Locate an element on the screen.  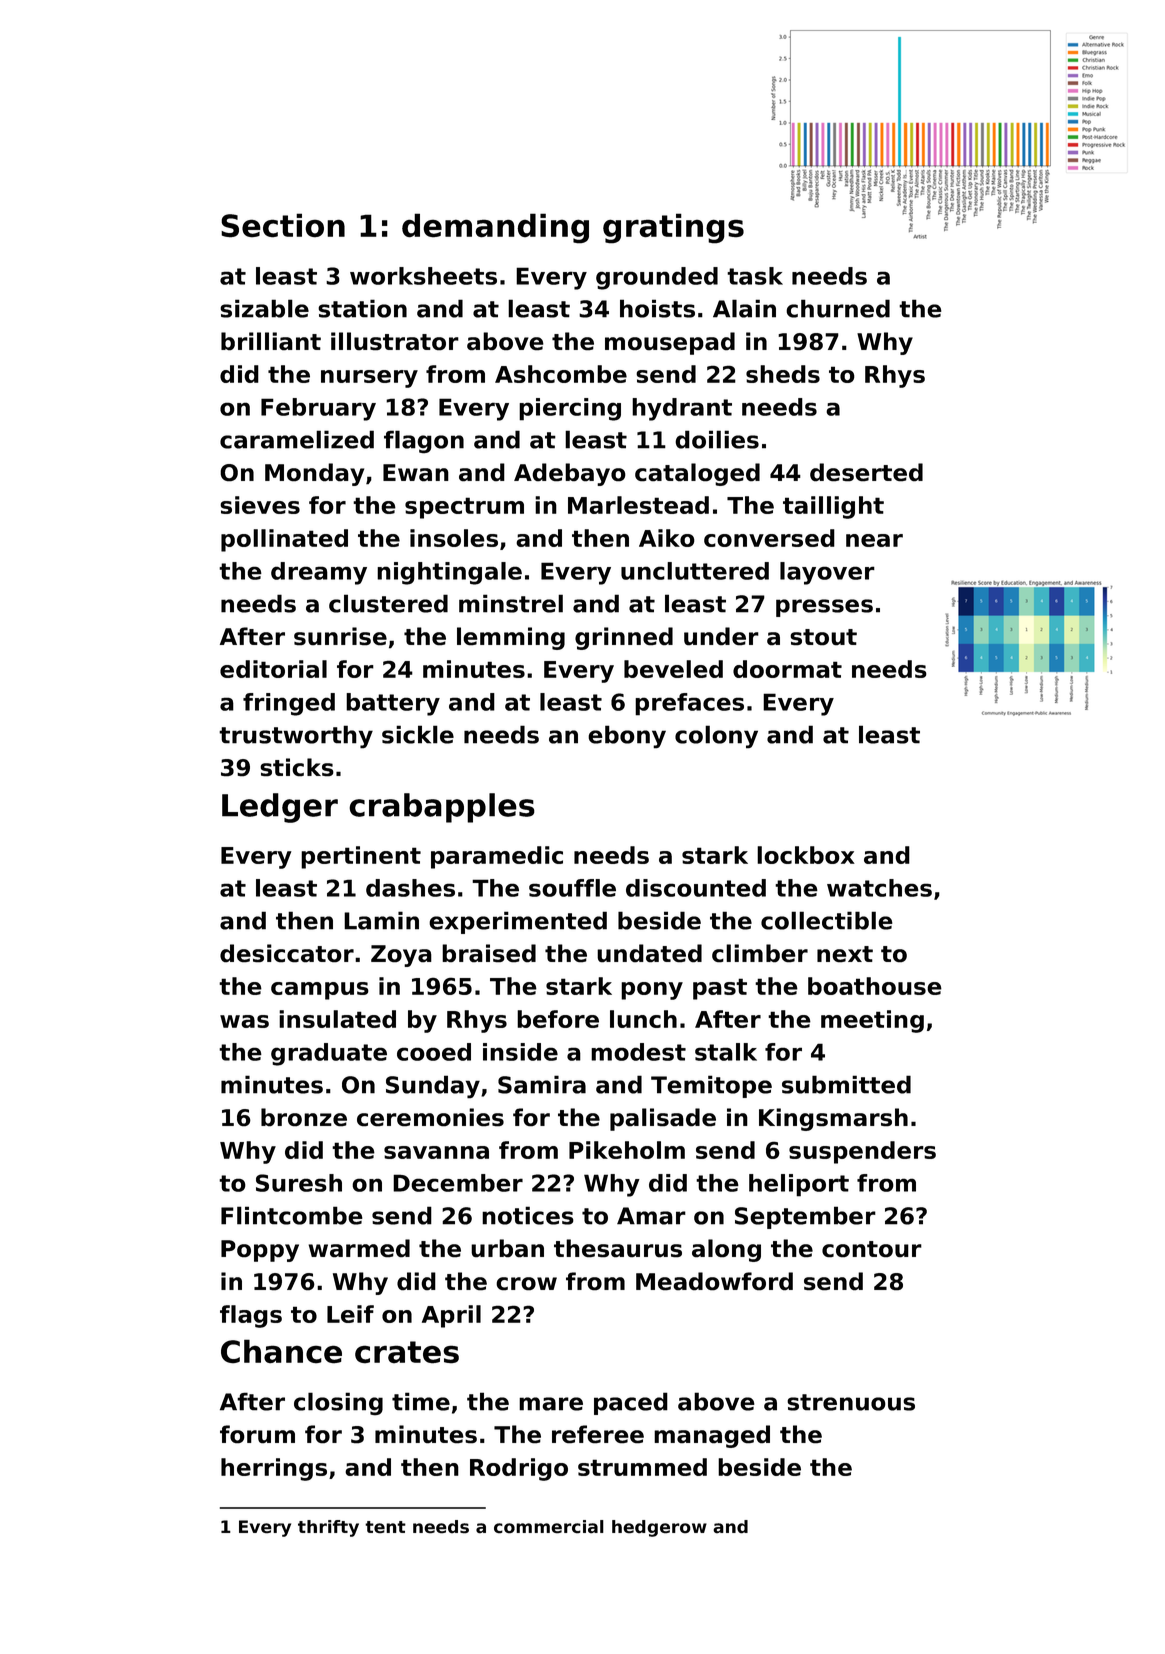
forum is located at coordinates (257, 1434).
